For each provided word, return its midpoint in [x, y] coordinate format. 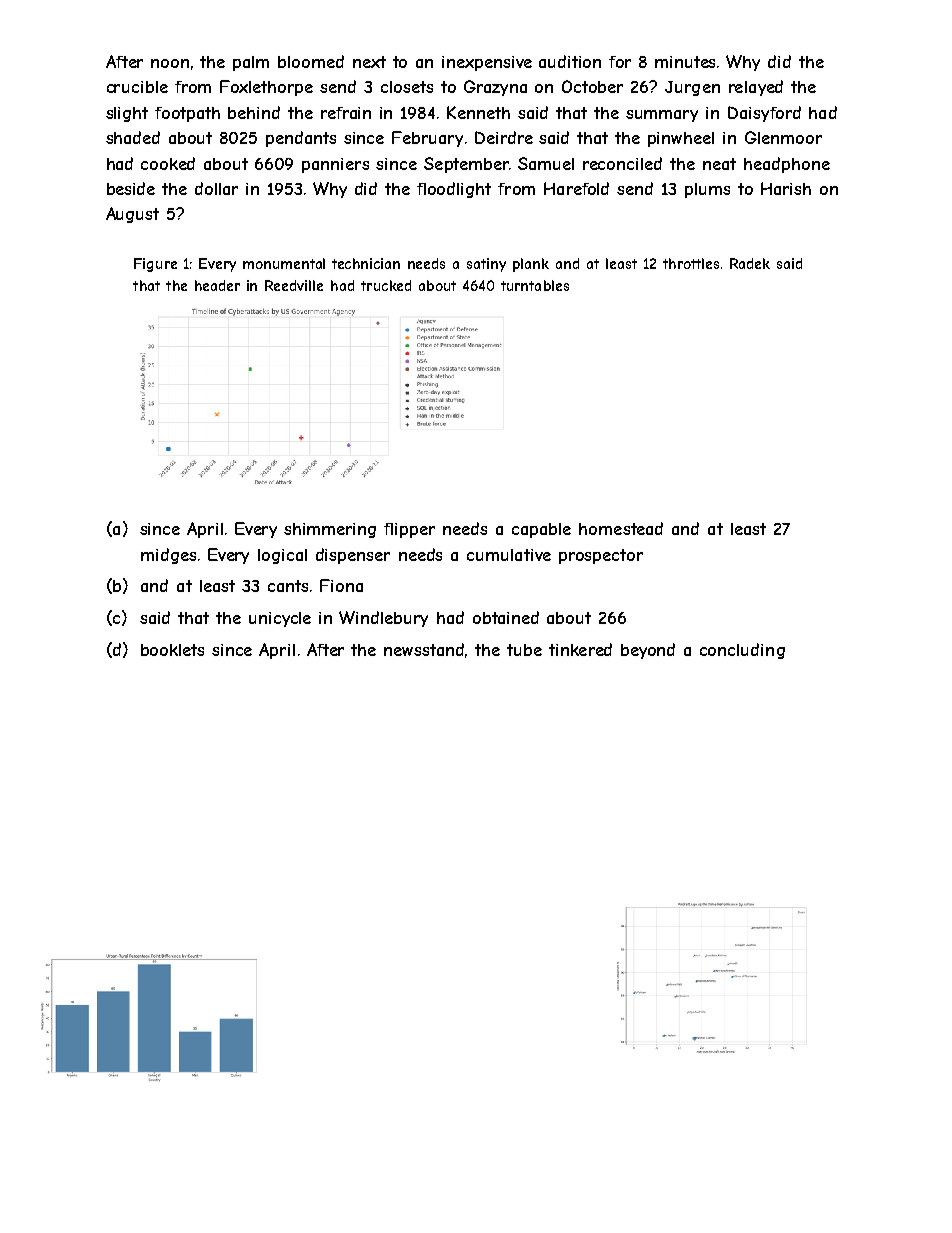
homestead [621, 528]
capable [541, 530]
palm [251, 63]
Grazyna [495, 88]
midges [168, 556]
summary [662, 116]
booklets [172, 650]
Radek [750, 263]
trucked [386, 285]
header [217, 285]
